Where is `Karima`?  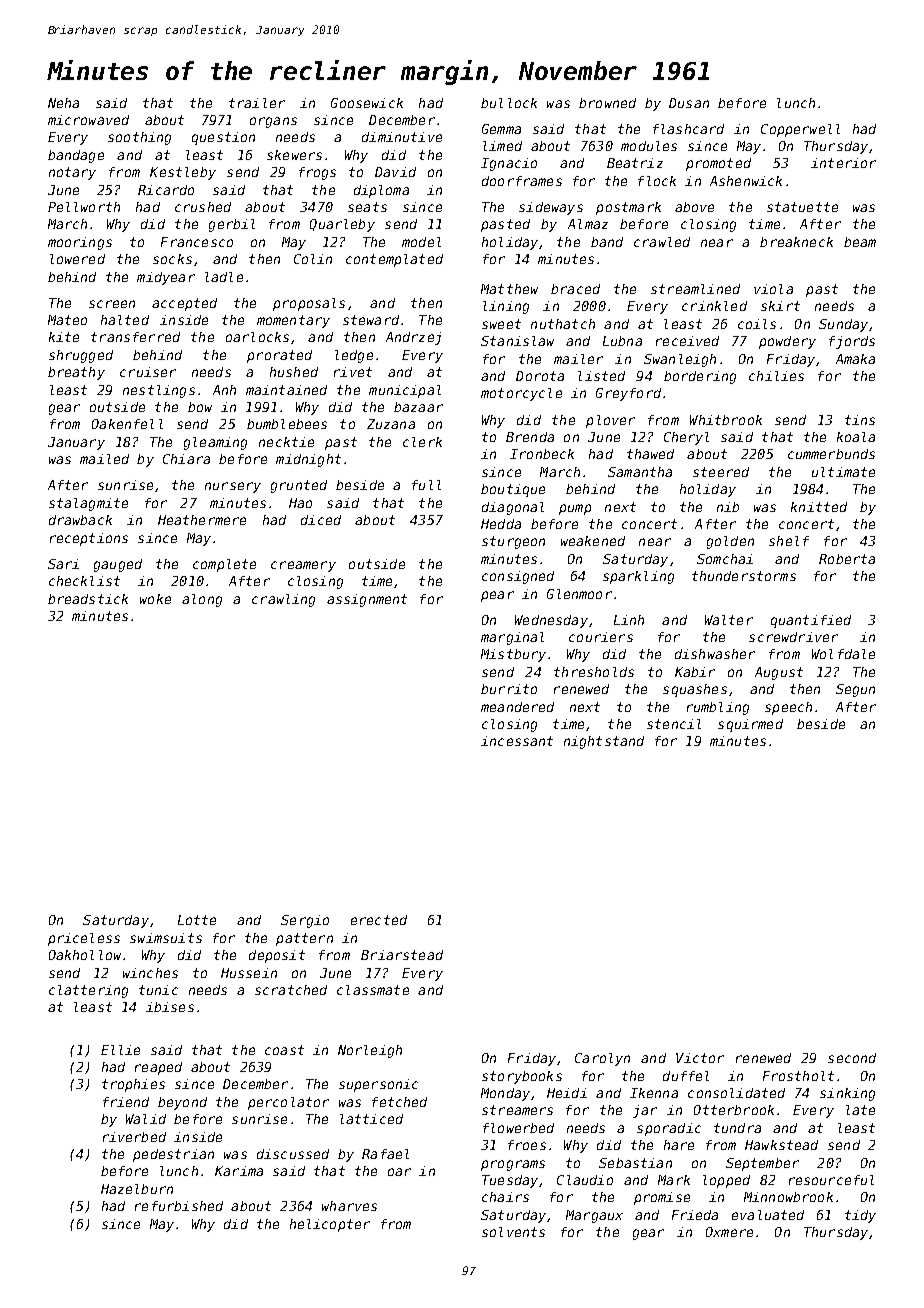 Karima is located at coordinates (239, 1171).
